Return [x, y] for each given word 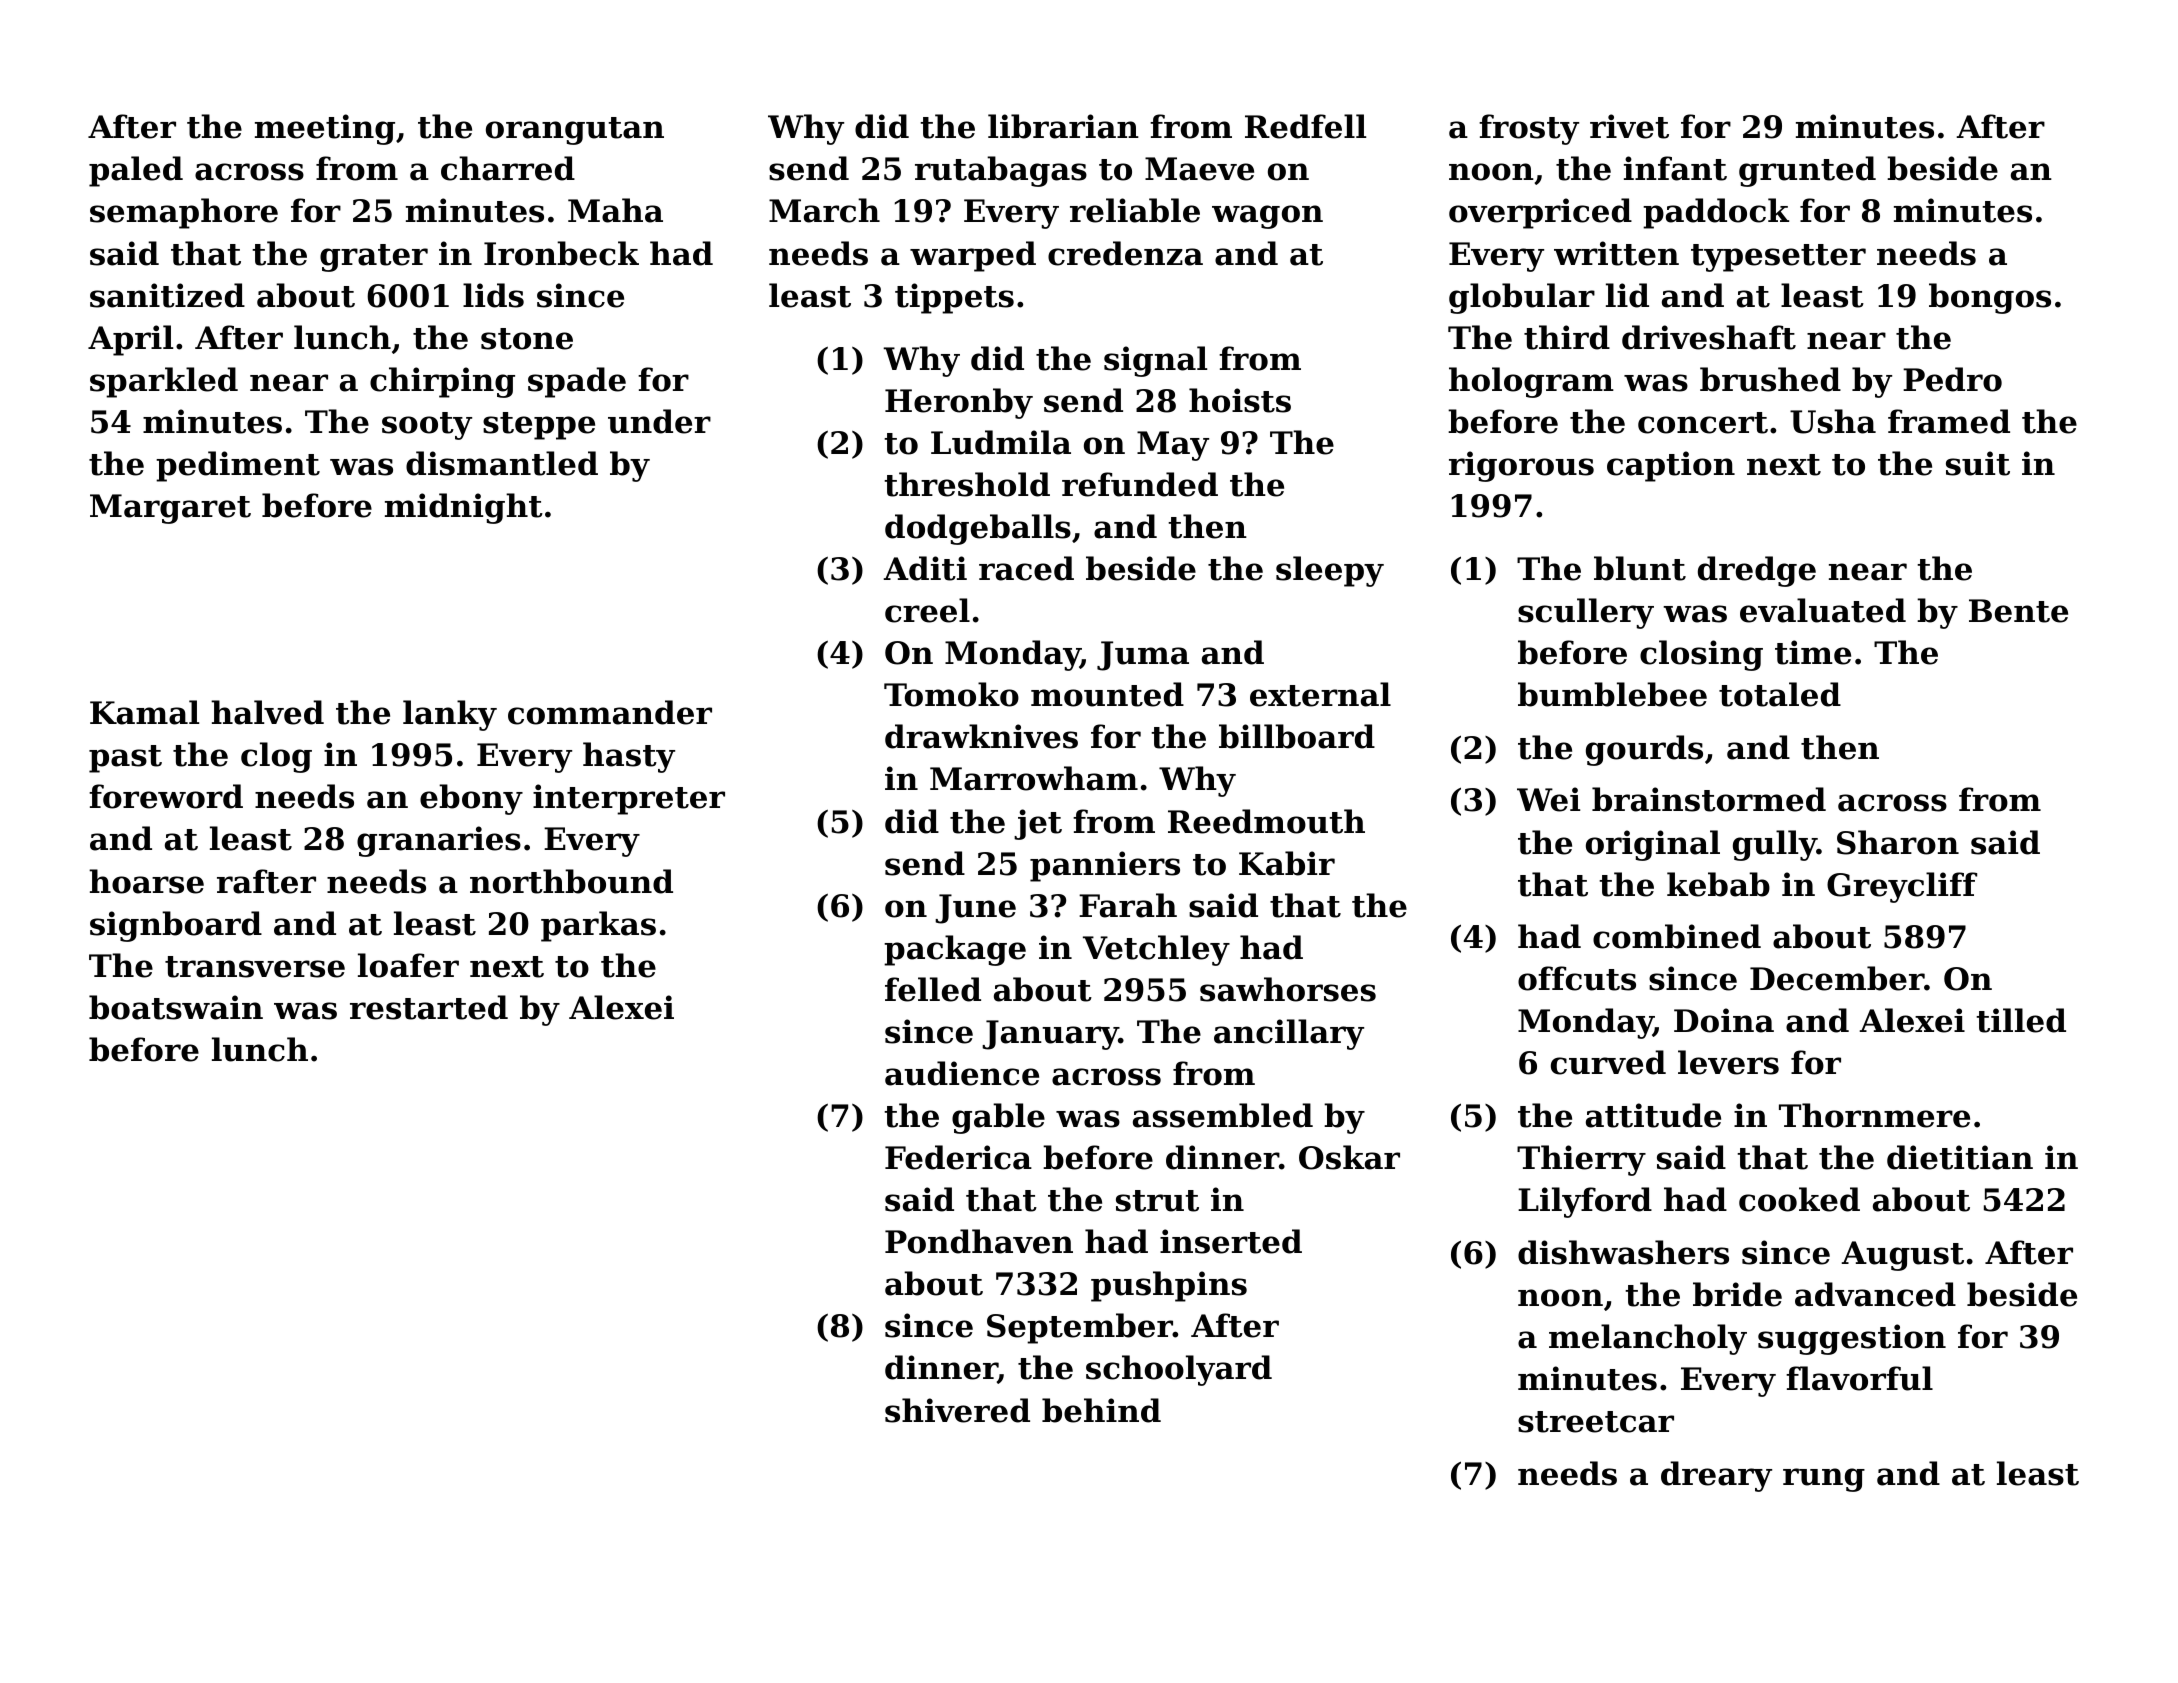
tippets [954, 298]
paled [136, 171]
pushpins [1169, 1286]
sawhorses [1288, 989]
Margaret [170, 509]
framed [1949, 421]
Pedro [1952, 379]
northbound [571, 881]
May [1173, 446]
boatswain [176, 1007]
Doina [1724, 1020]
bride [1737, 1294]
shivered [957, 1410]
